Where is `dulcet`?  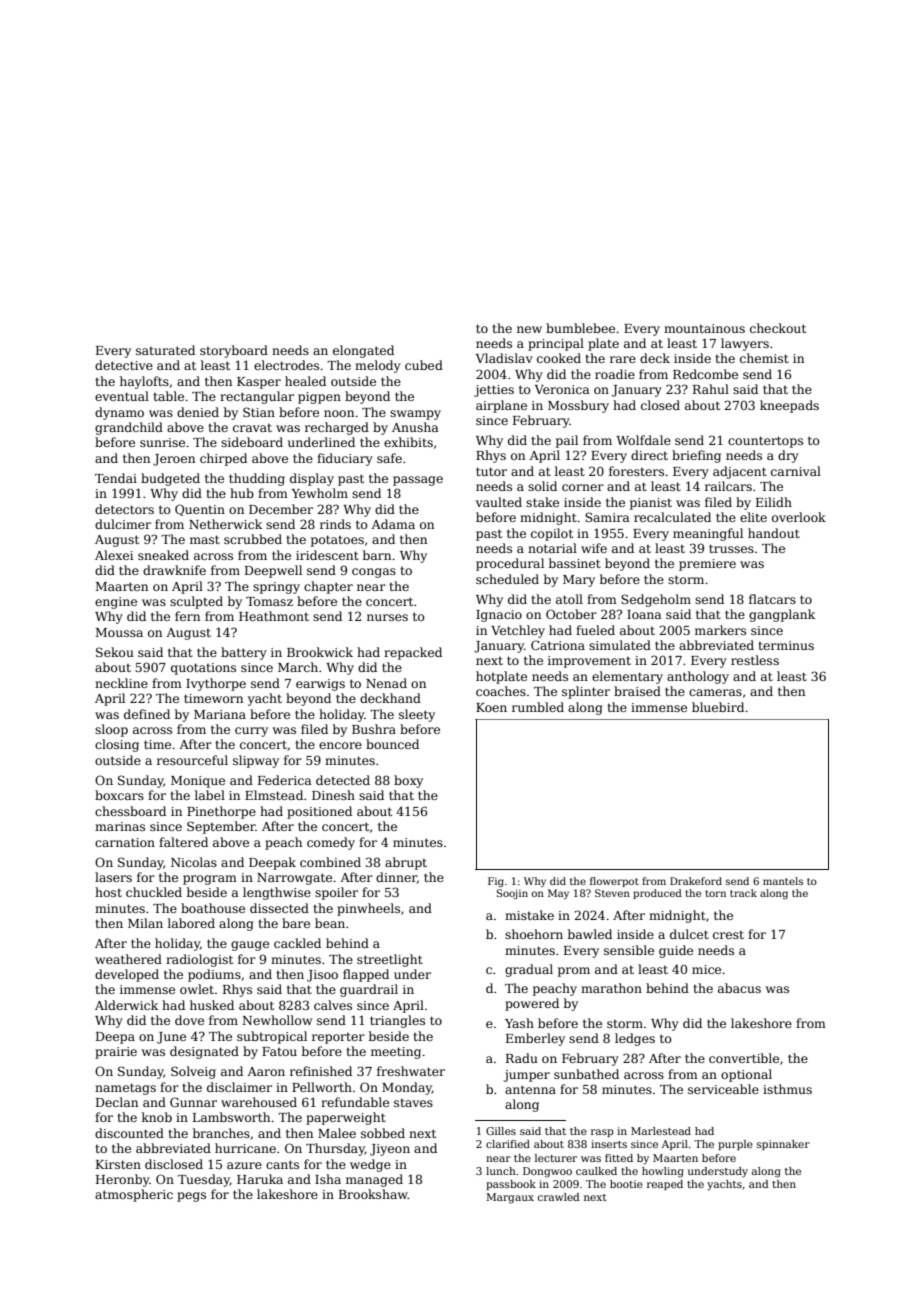 dulcet is located at coordinates (689, 934).
